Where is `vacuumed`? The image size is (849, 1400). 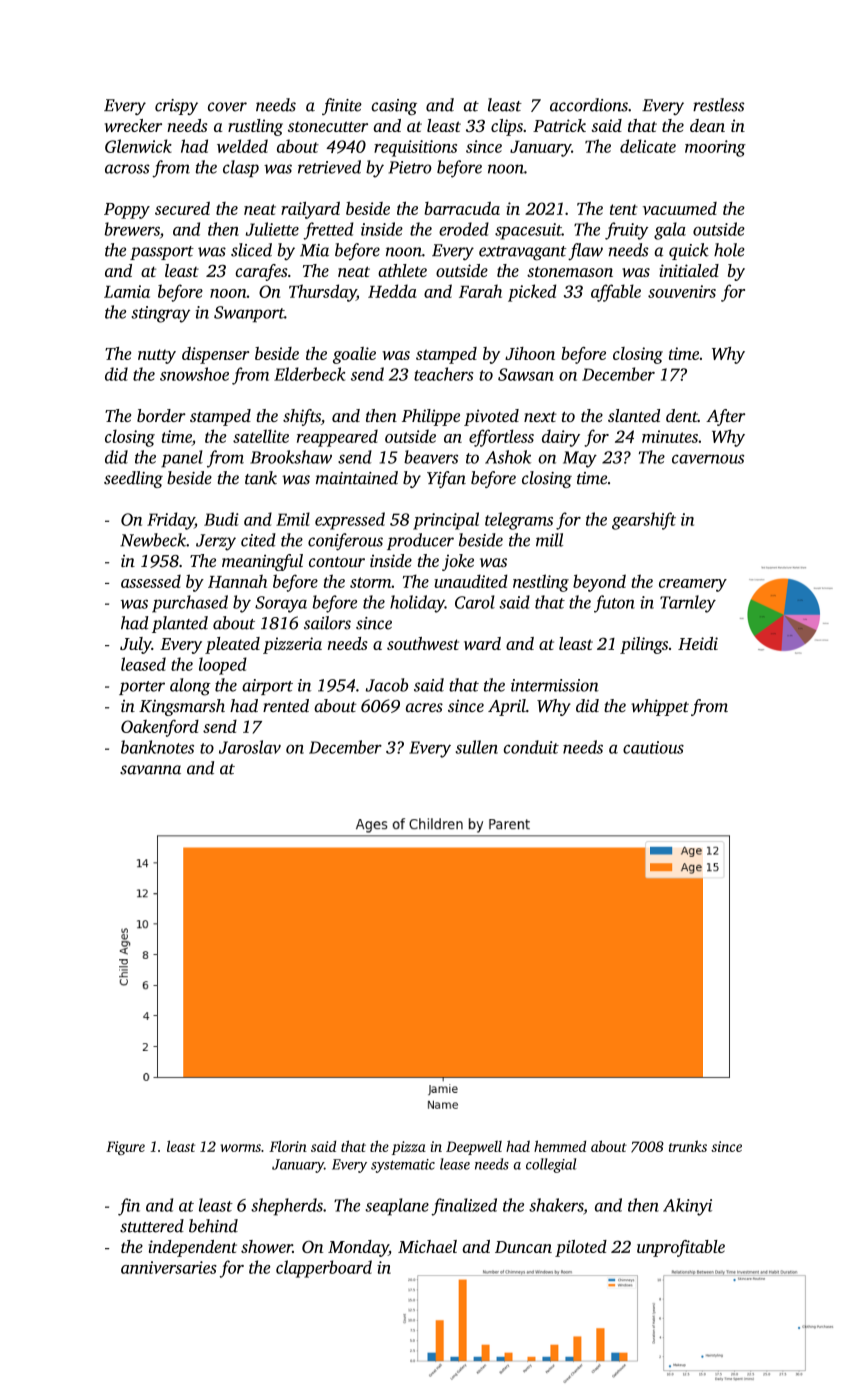 vacuumed is located at coordinates (680, 208).
